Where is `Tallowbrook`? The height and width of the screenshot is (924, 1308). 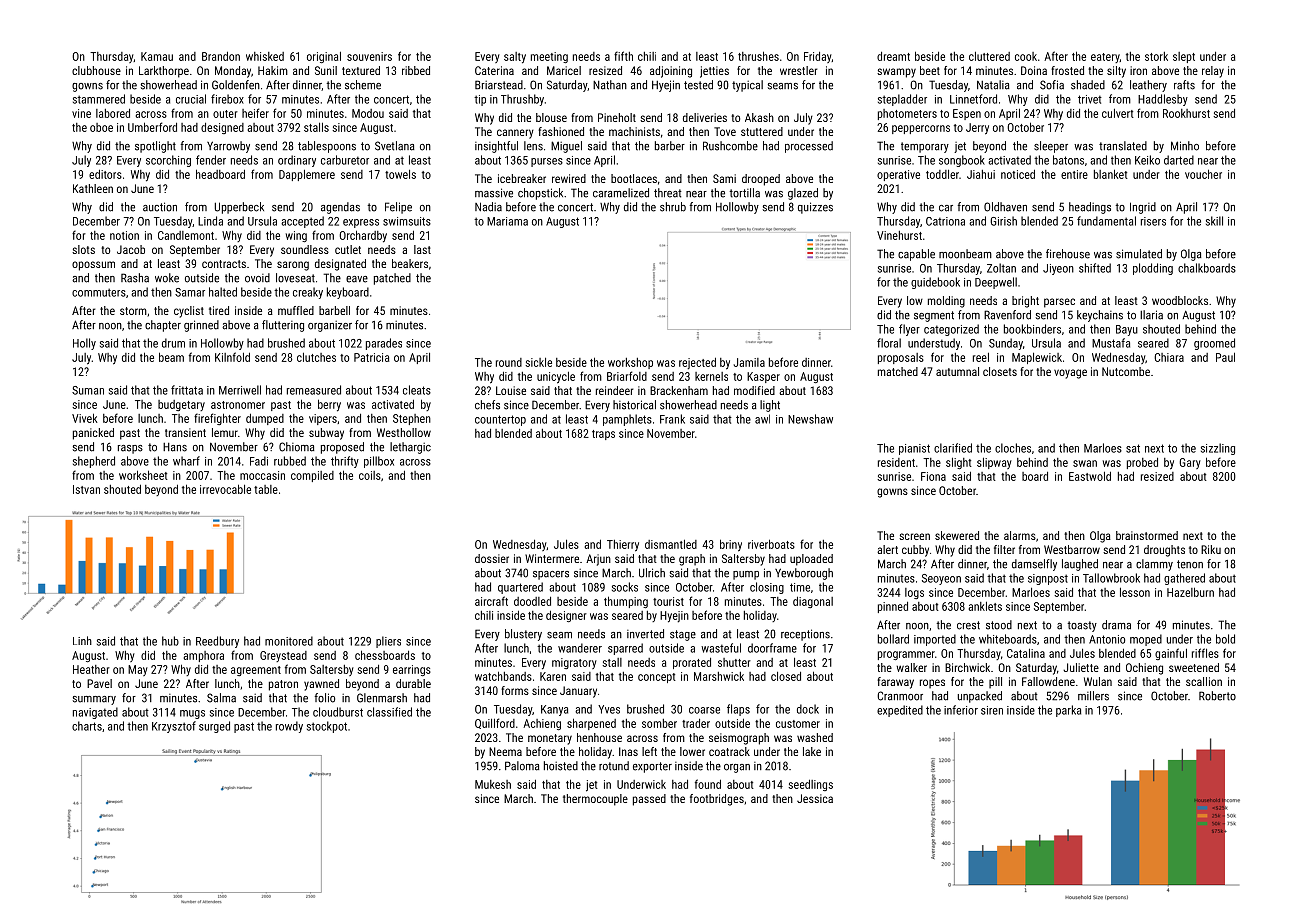 Tallowbrook is located at coordinates (1111, 578).
